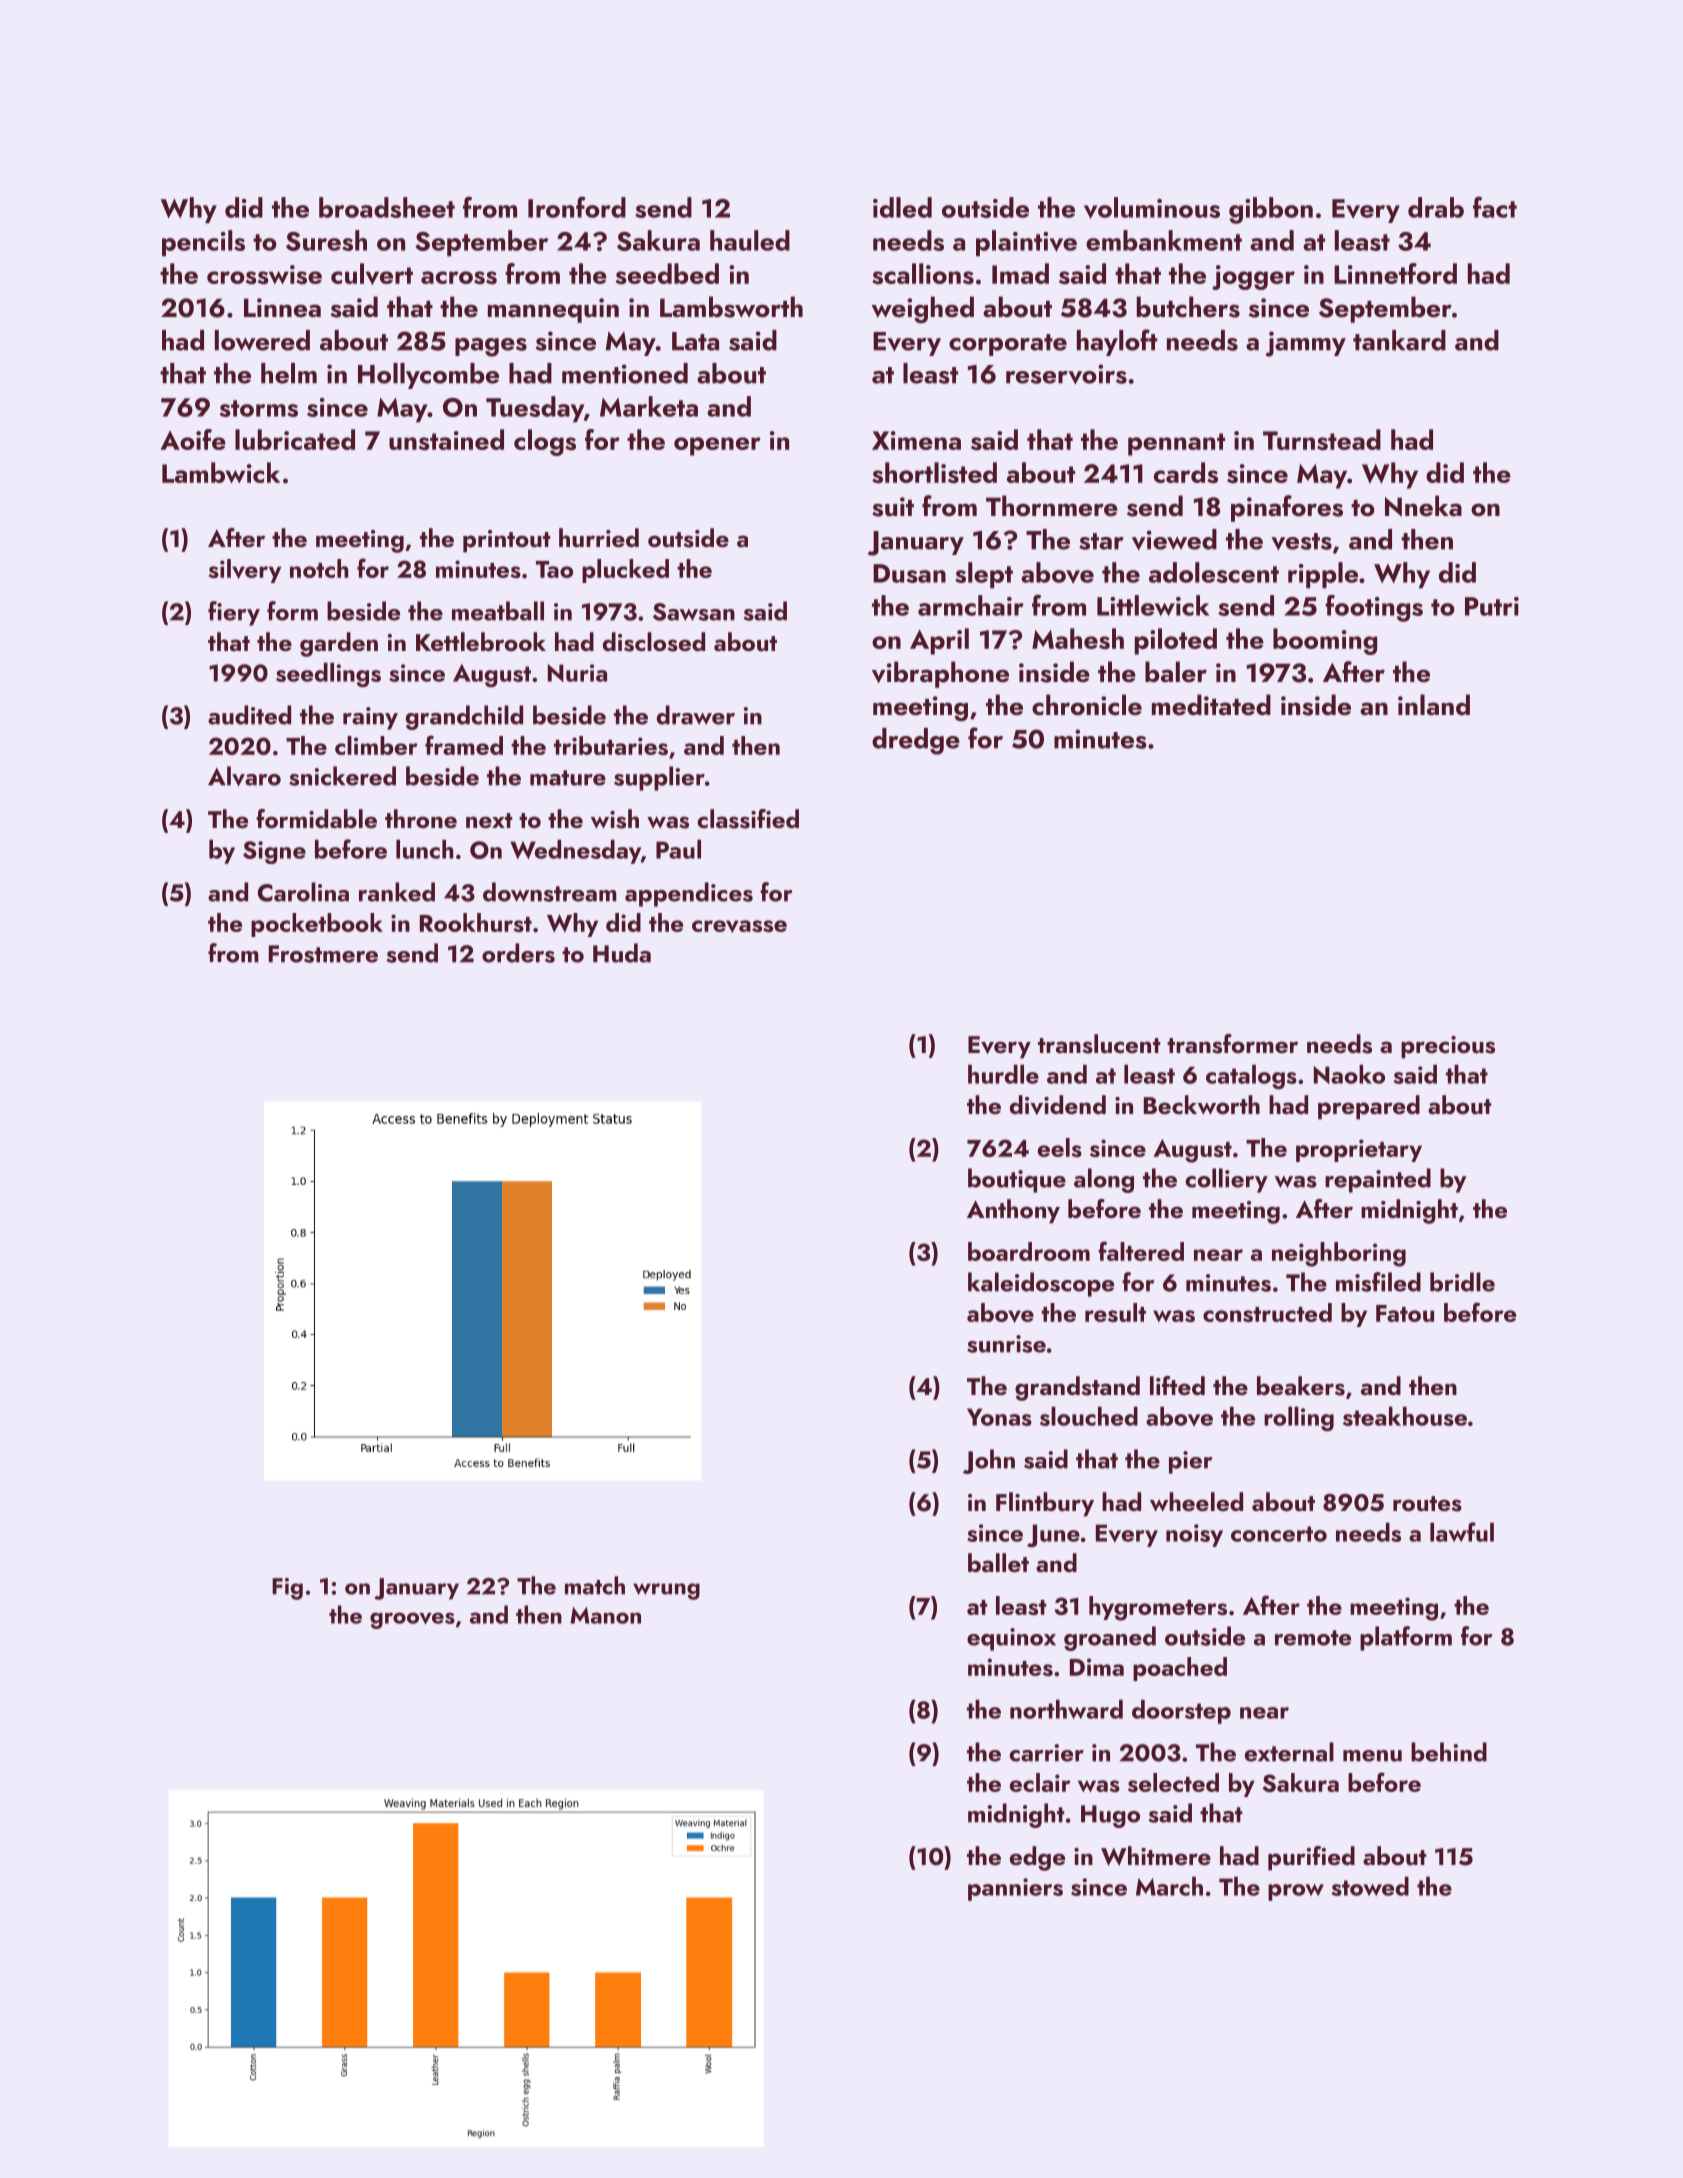 The width and height of the screenshot is (1683, 2178). I want to click on hurdle, so click(1003, 1074).
